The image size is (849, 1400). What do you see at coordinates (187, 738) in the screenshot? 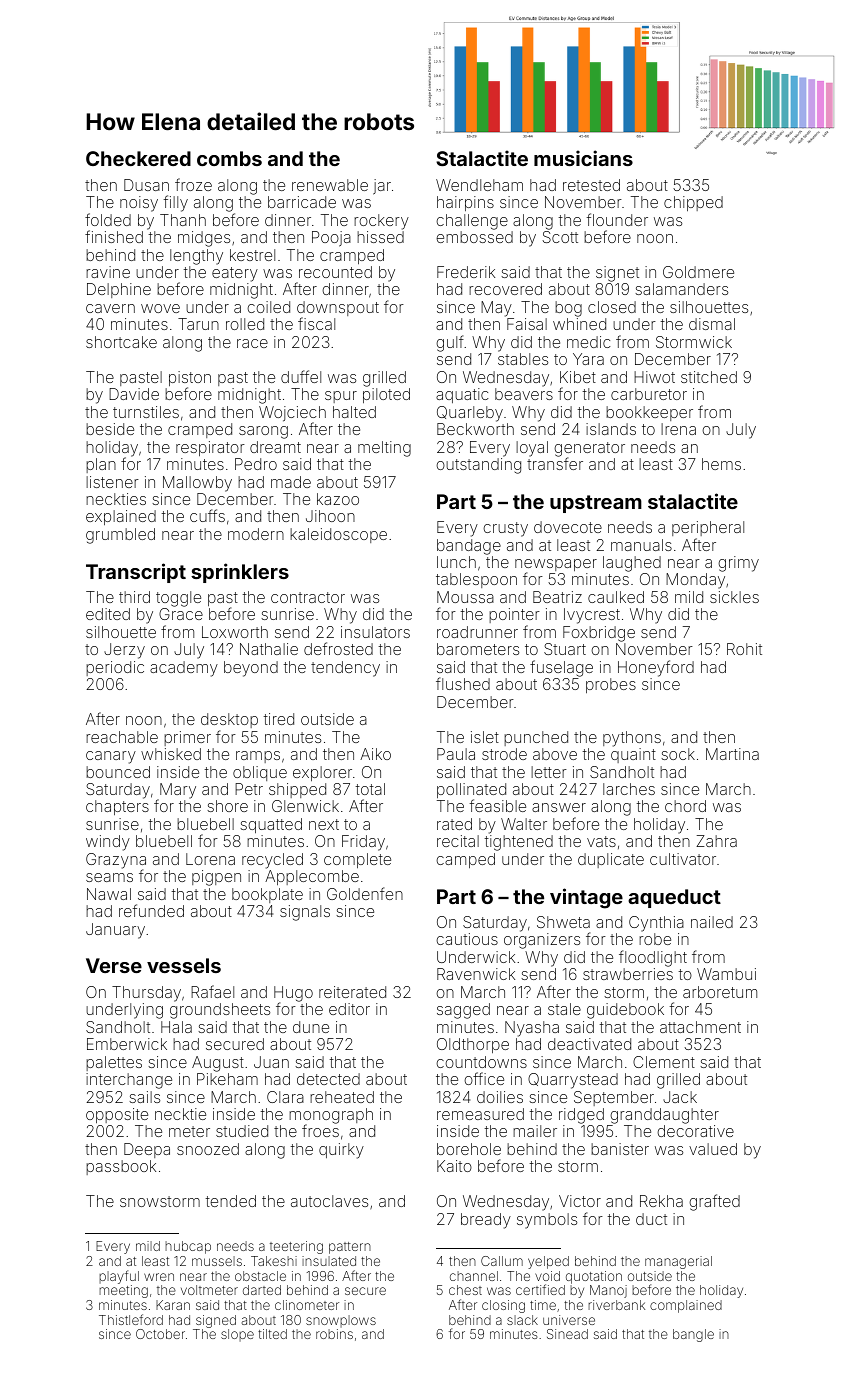
I see `primer` at bounding box center [187, 738].
